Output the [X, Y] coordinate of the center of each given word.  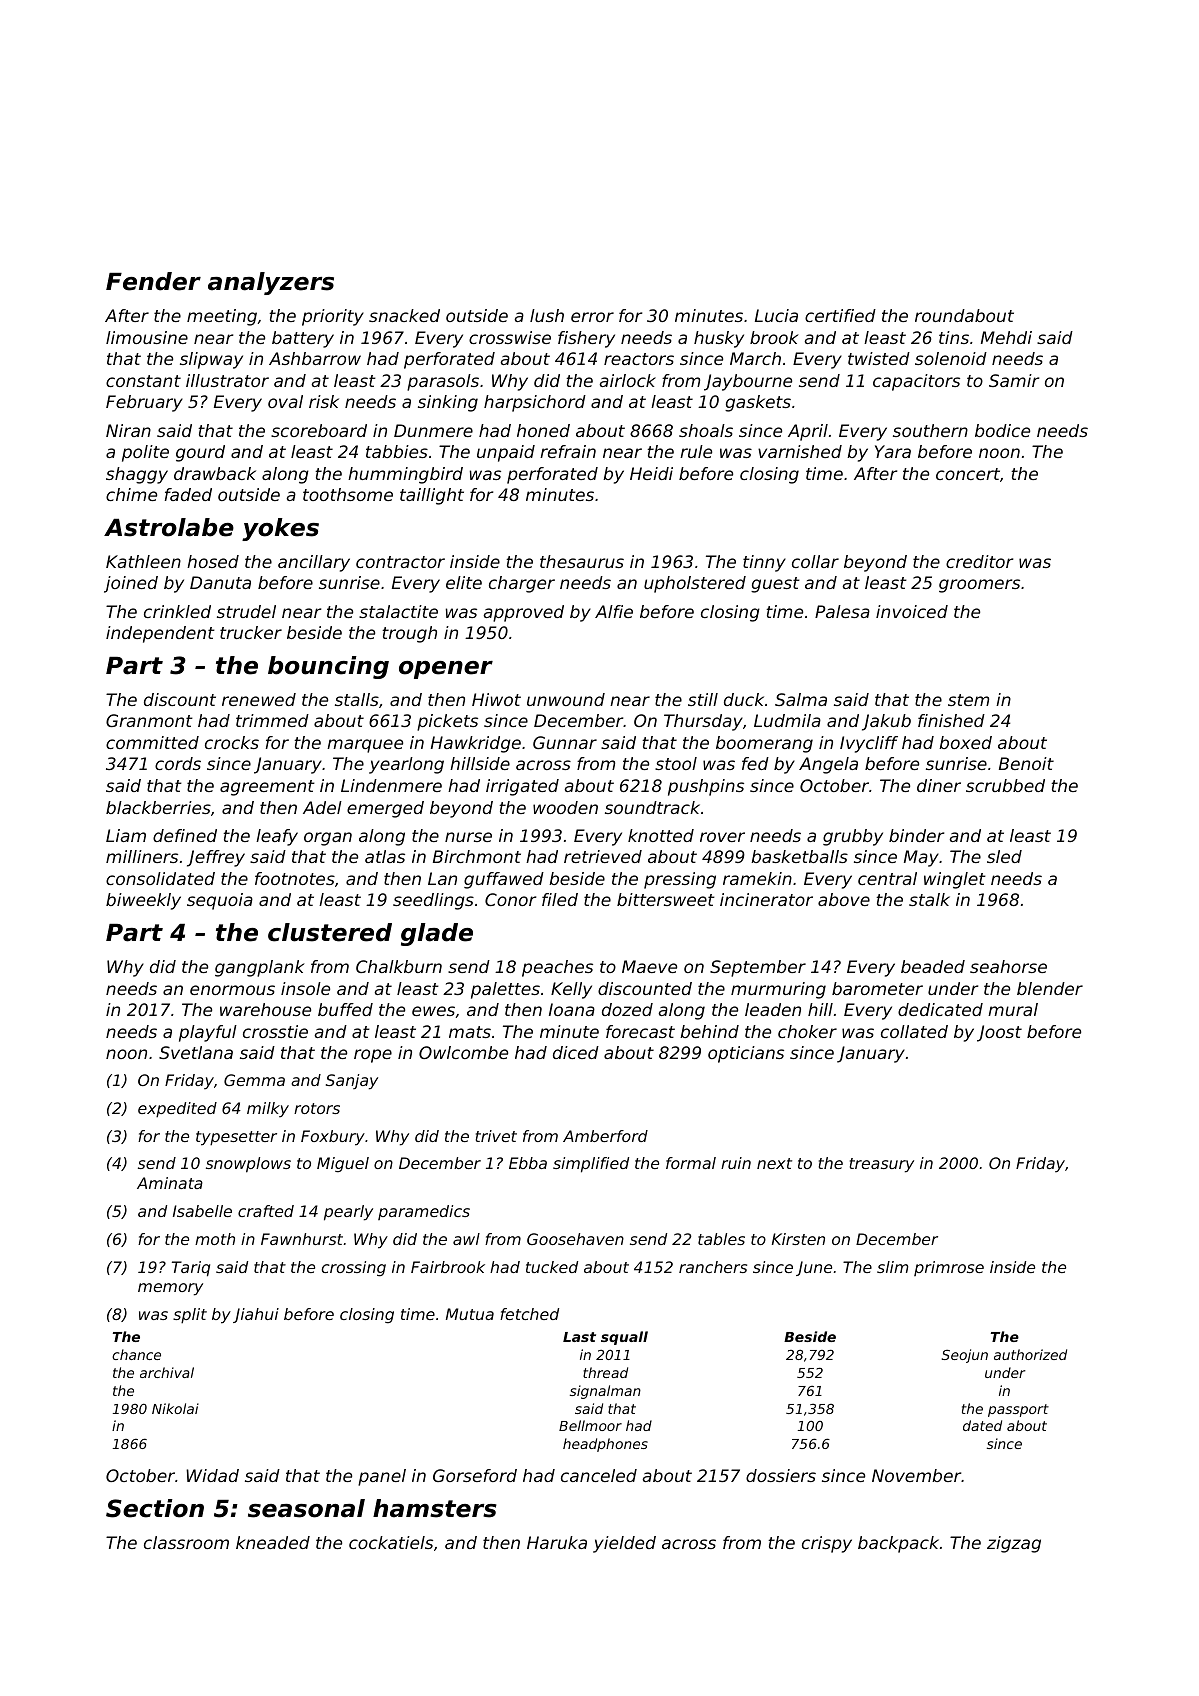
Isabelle [202, 1211]
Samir [1014, 380]
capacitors [916, 382]
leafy [277, 837]
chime [131, 494]
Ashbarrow [315, 358]
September [758, 968]
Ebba [528, 1163]
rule [696, 451]
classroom [186, 1542]
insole [305, 988]
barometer [877, 988]
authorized [1030, 1354]
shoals [706, 430]
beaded [933, 966]
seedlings [433, 901]
